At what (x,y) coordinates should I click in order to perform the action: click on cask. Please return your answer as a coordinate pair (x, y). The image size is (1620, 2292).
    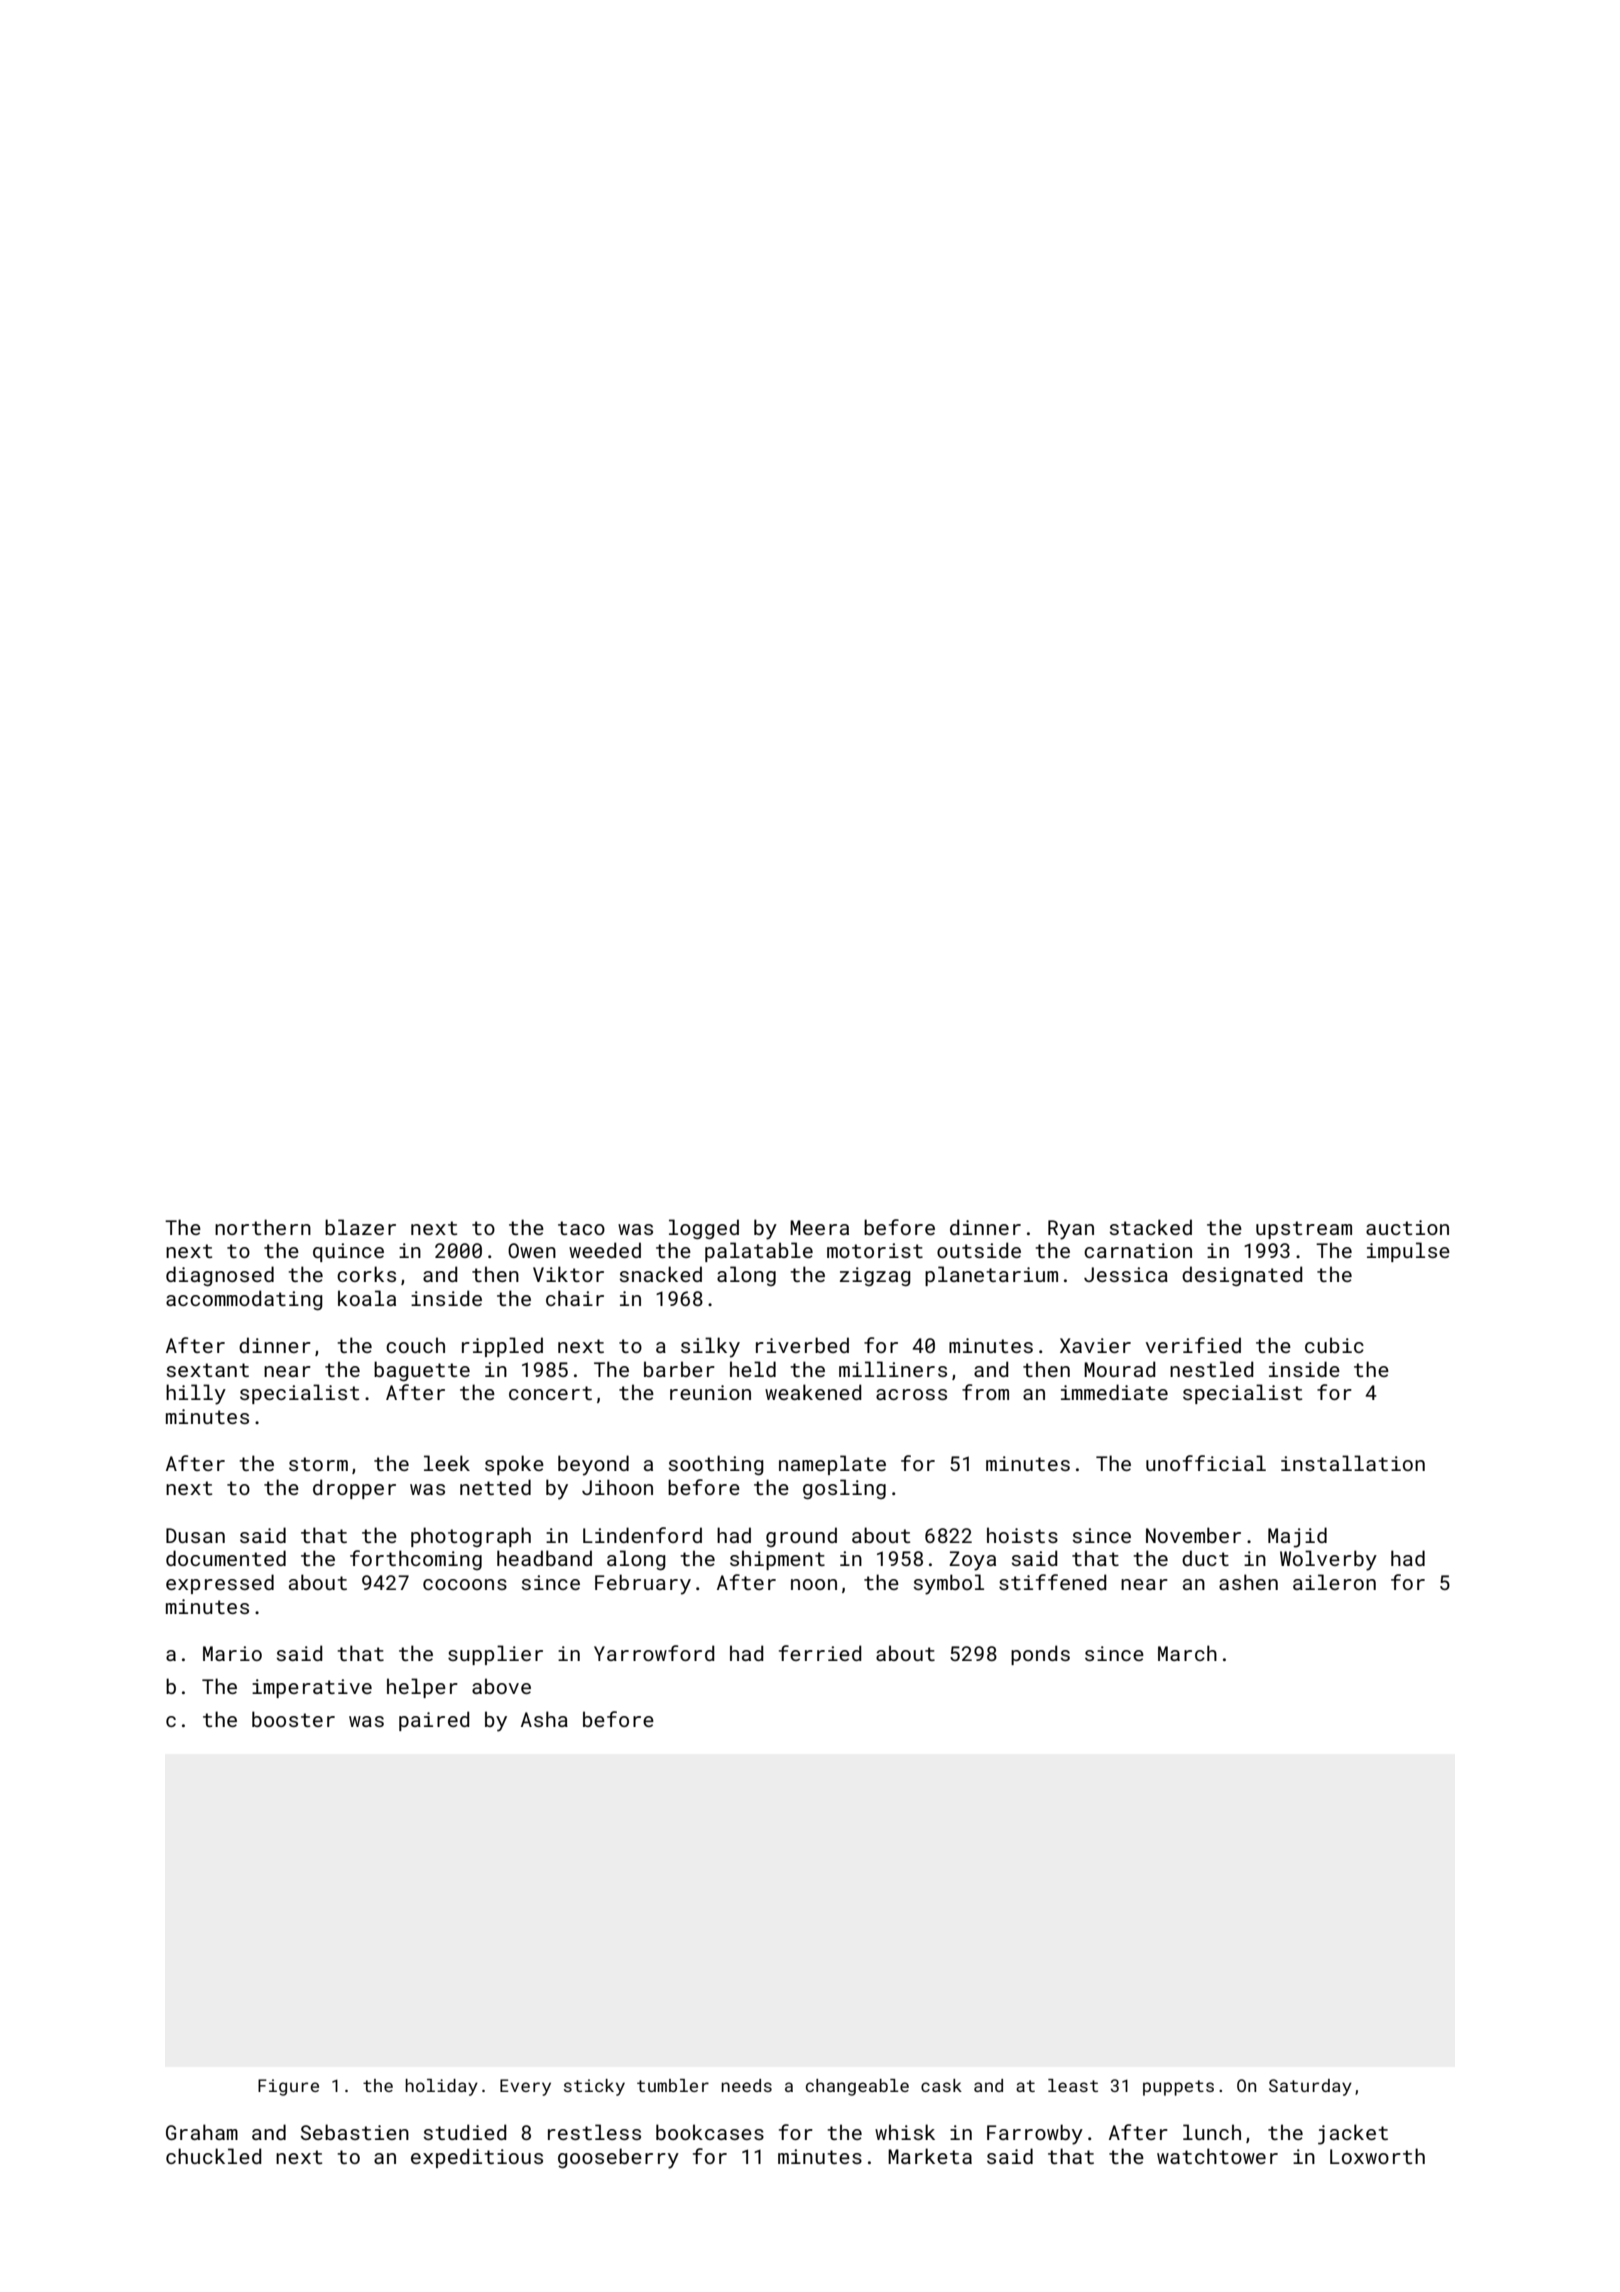
    Looking at the image, I should click on (941, 2085).
